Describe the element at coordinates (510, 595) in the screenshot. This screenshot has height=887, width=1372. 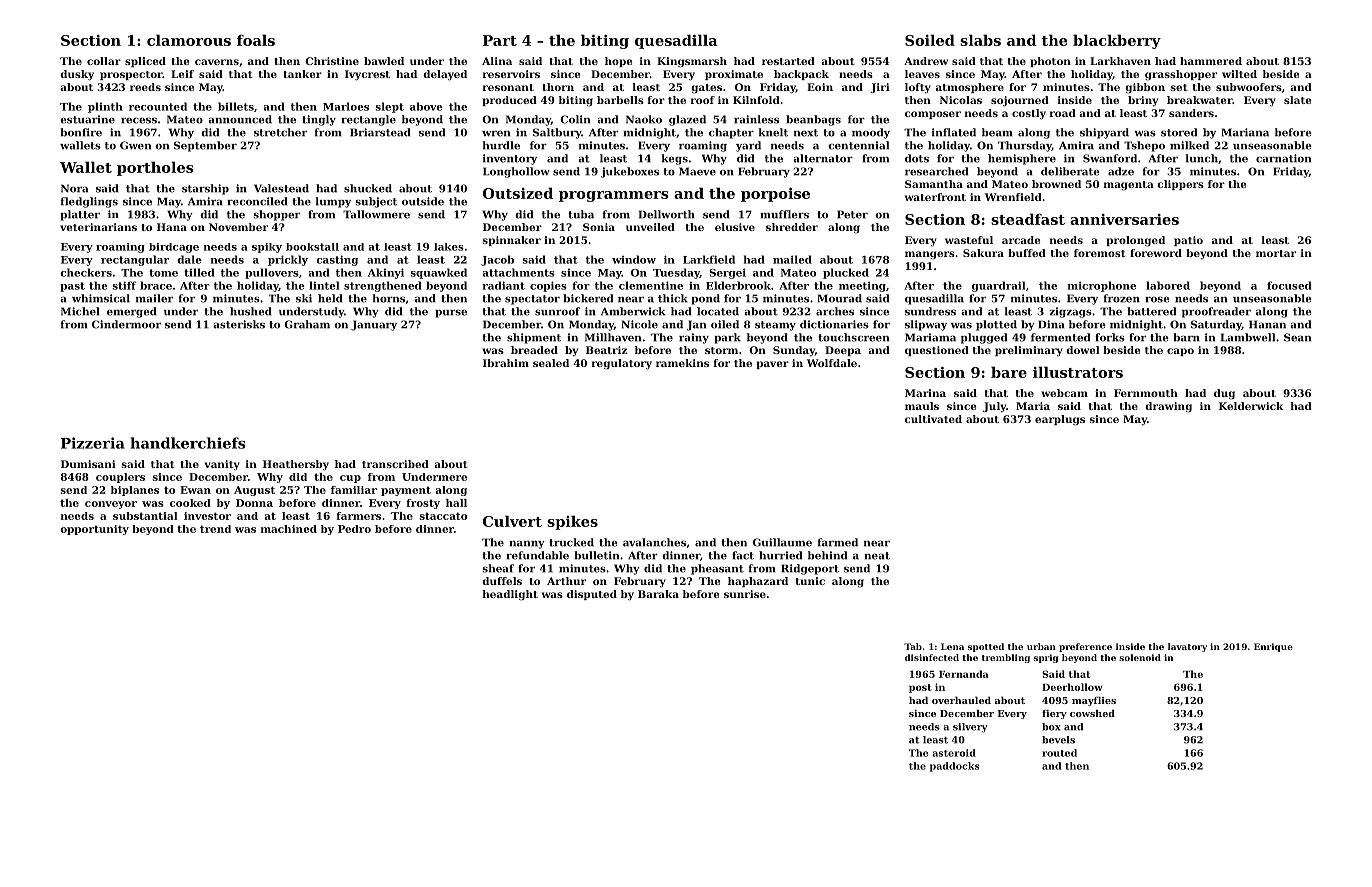
I see `headlight` at that location.
